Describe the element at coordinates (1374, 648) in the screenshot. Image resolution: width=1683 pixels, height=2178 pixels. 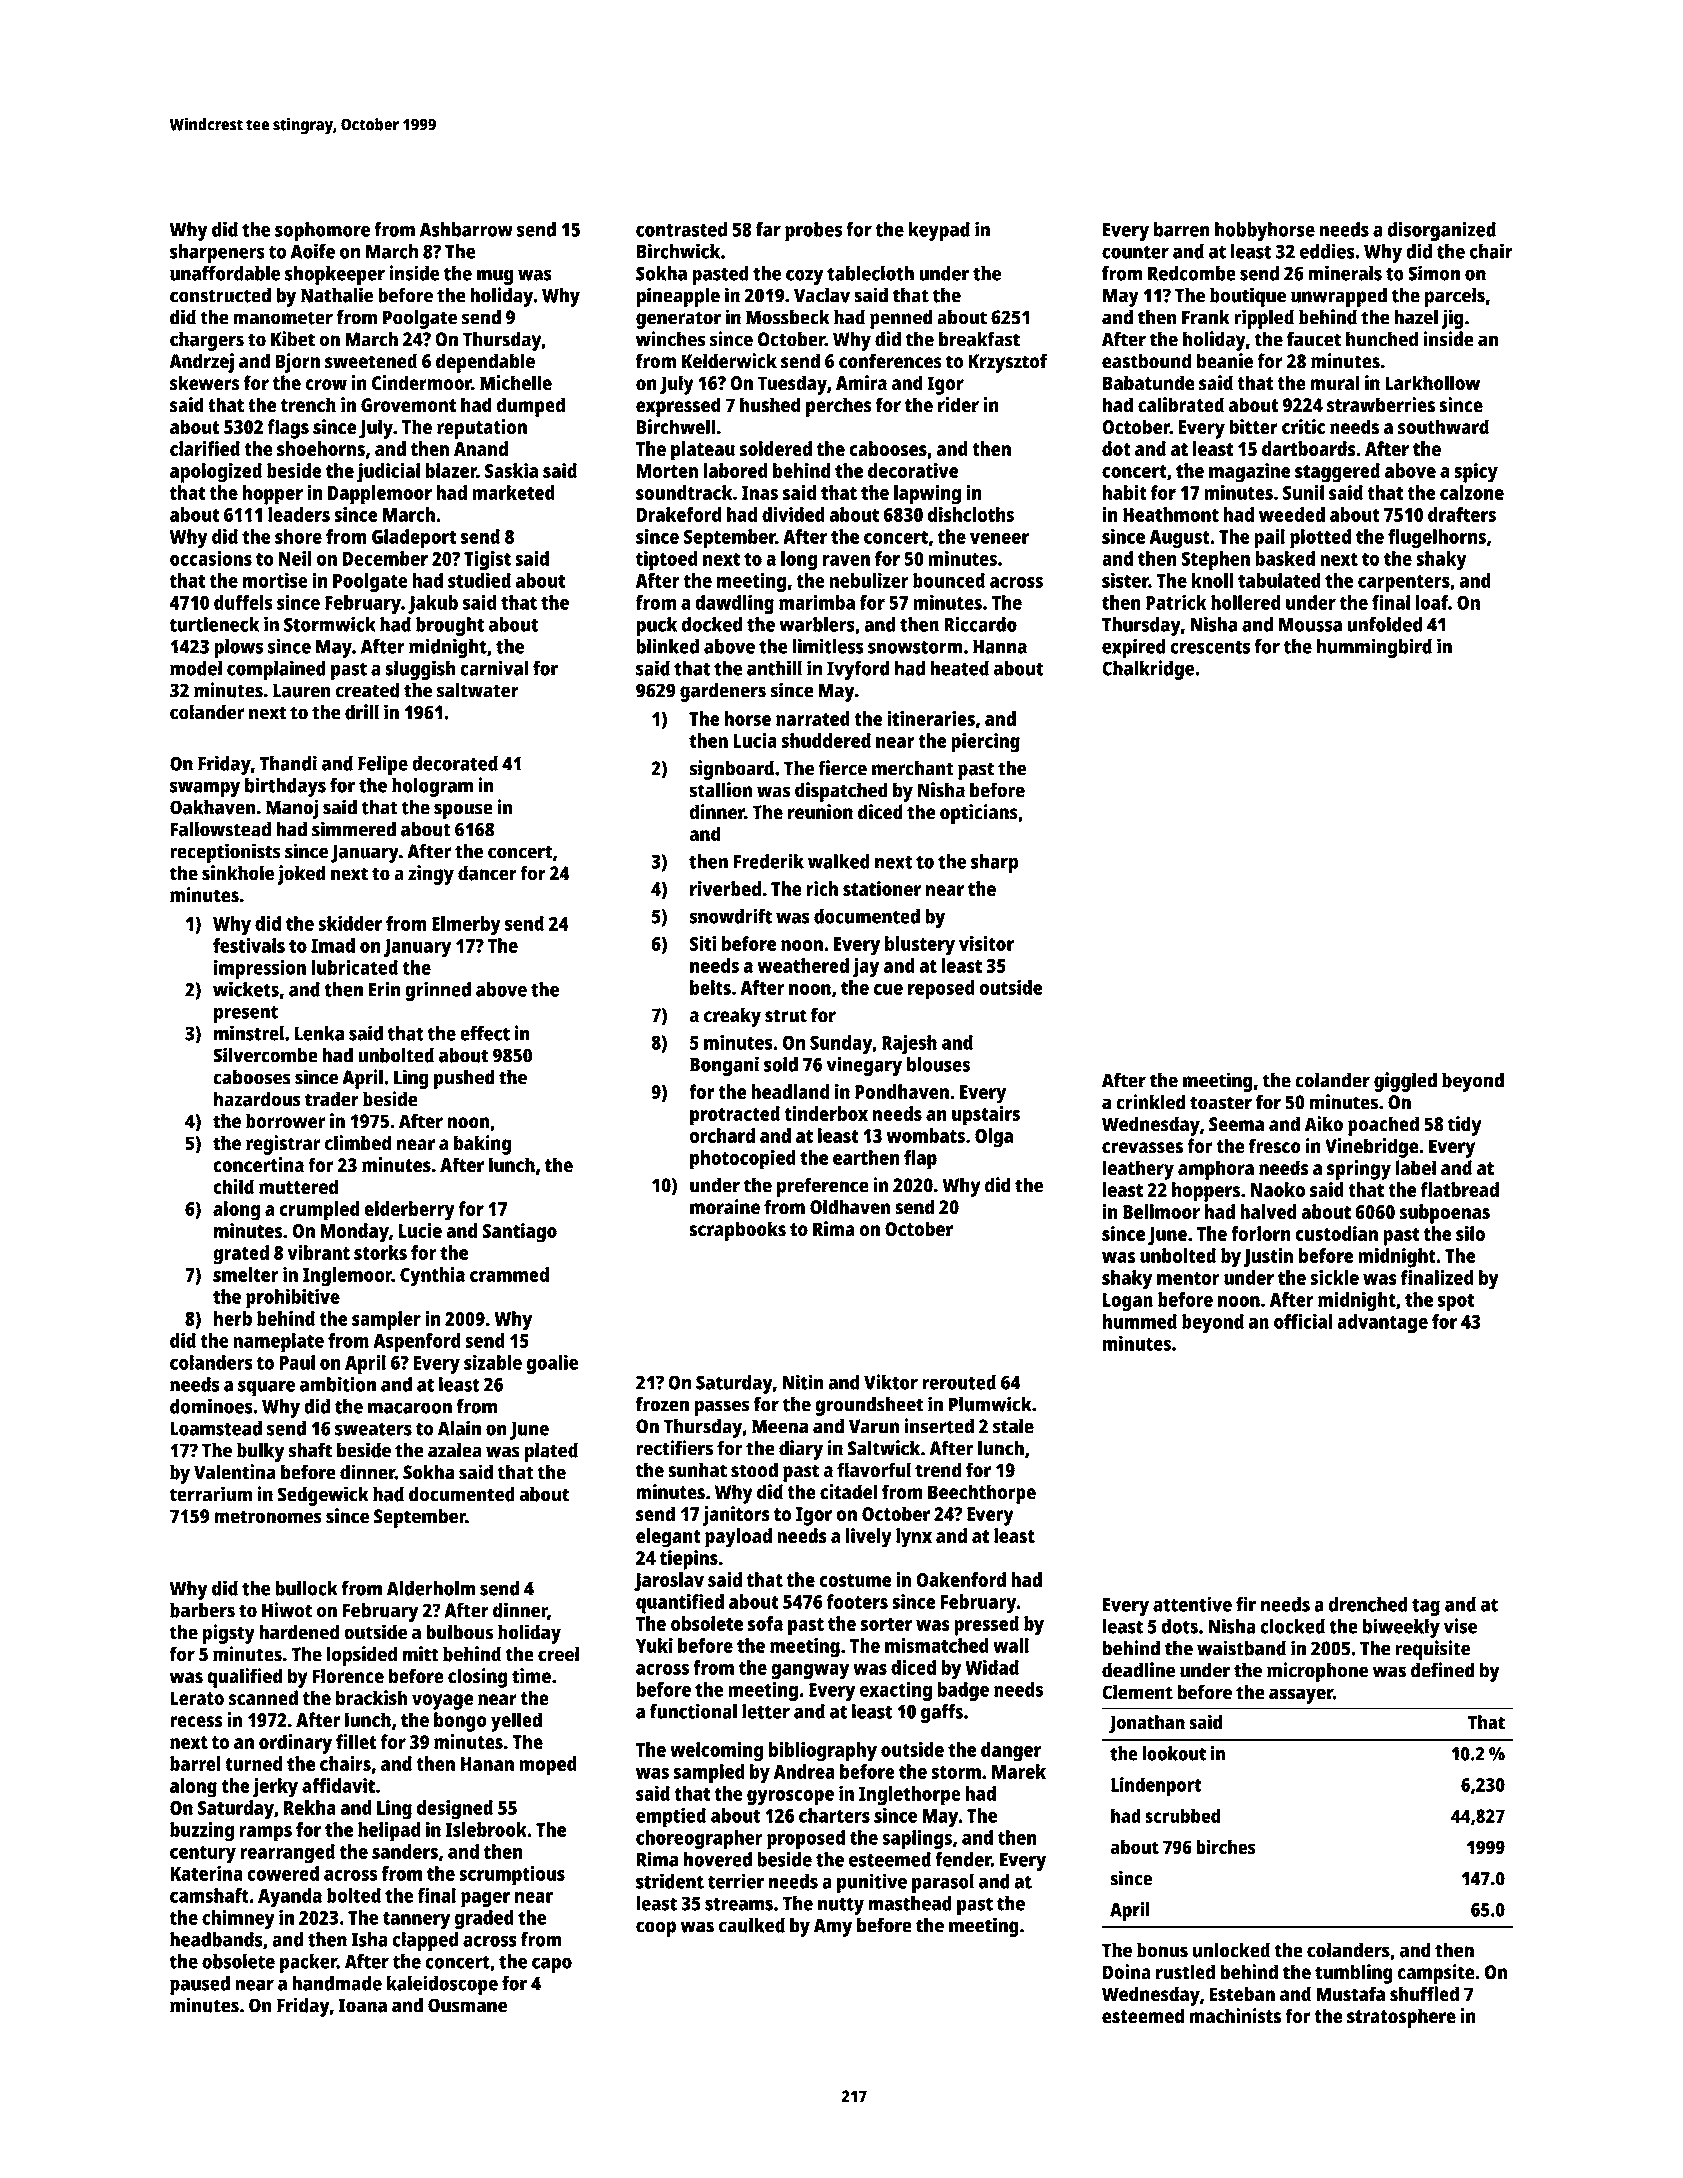
I see `hummingbird` at that location.
